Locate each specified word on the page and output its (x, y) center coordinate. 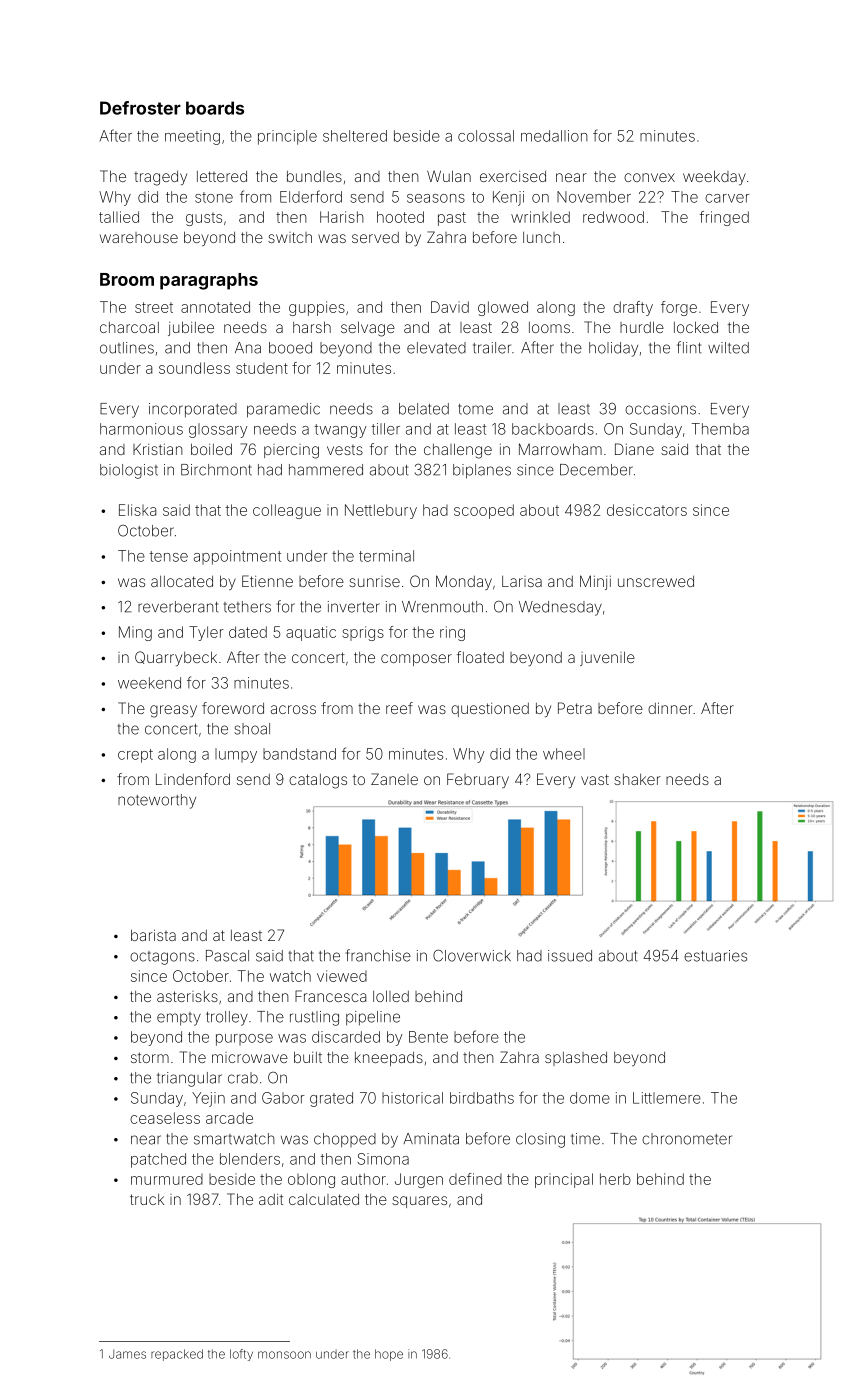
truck (147, 1199)
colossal (486, 136)
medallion (554, 136)
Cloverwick (472, 955)
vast (595, 779)
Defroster (140, 108)
